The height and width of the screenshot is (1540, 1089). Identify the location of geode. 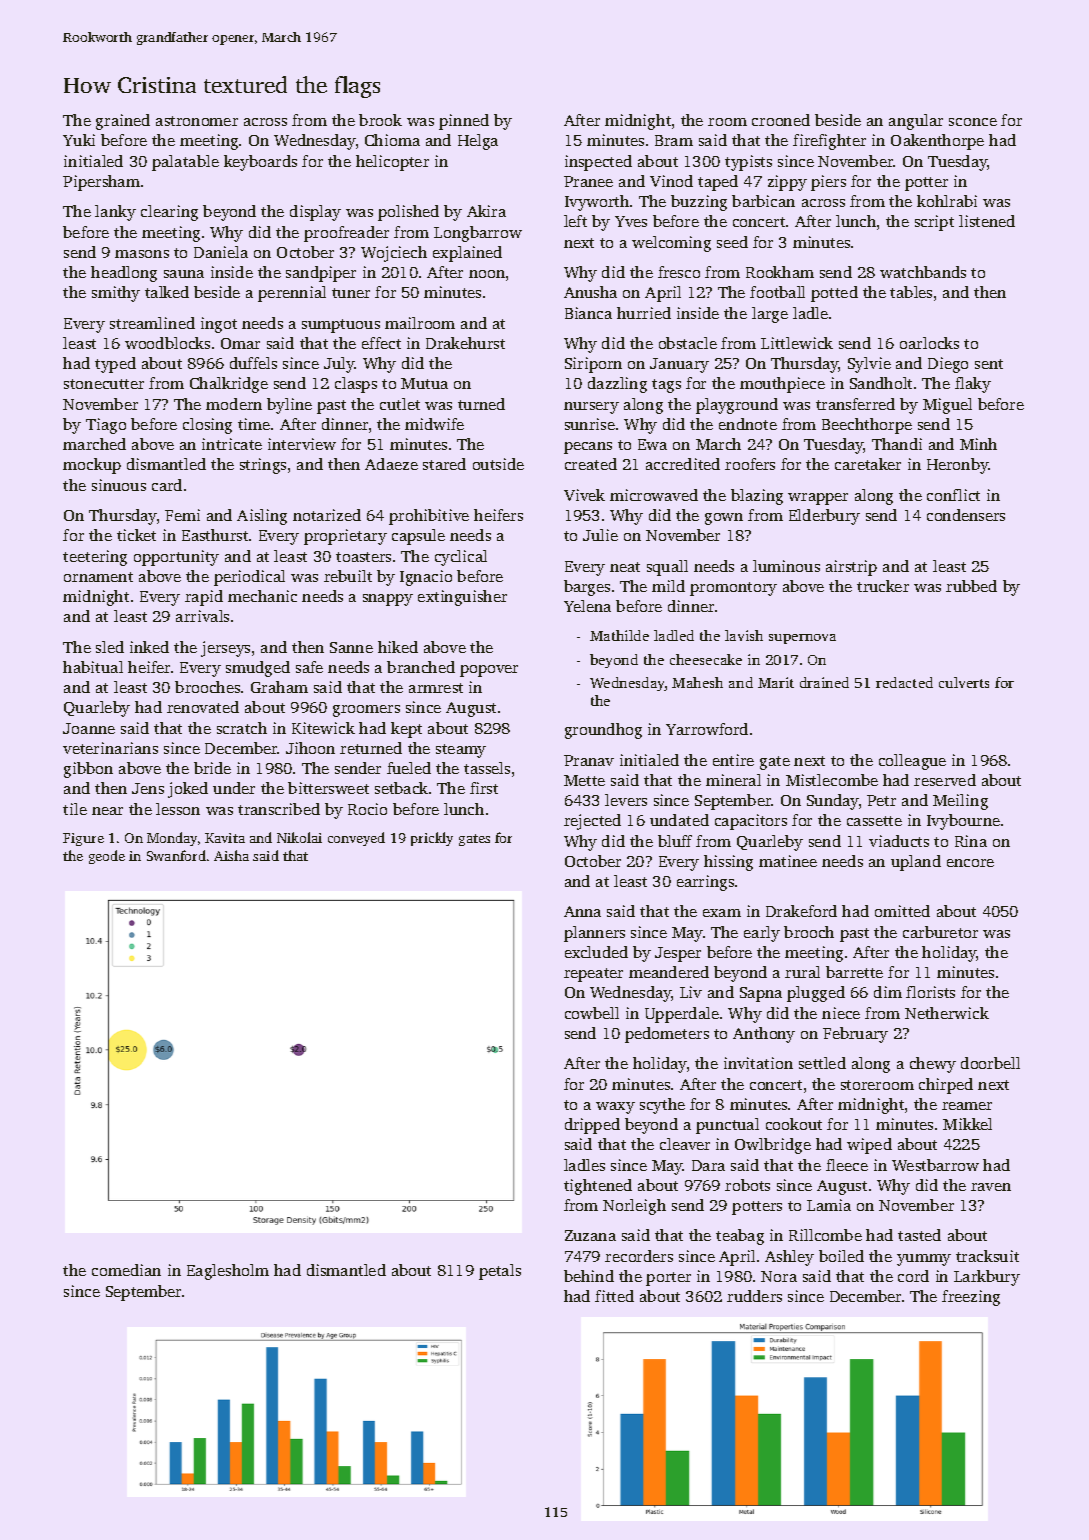
(107, 857).
